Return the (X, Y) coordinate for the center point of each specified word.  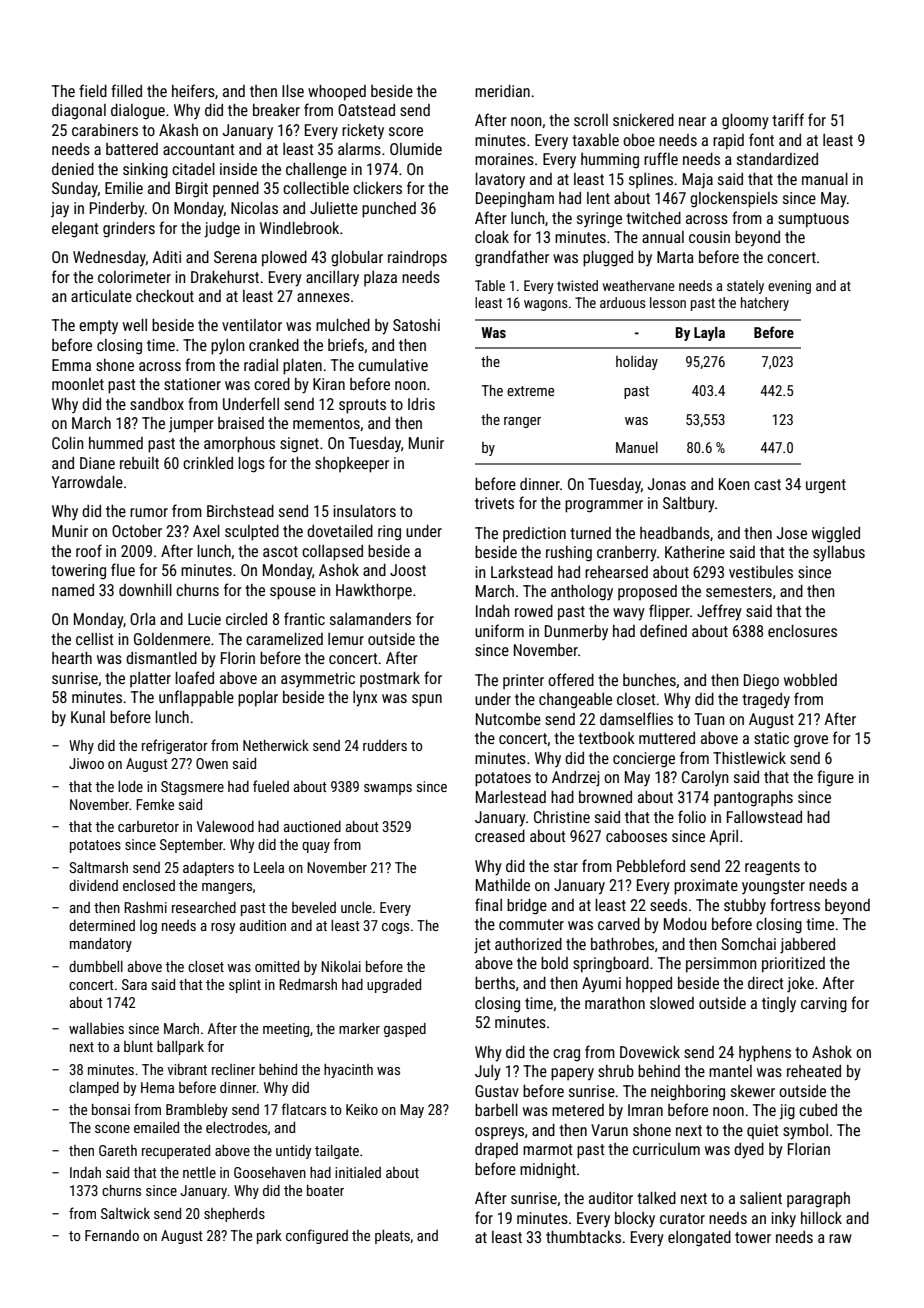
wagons (546, 305)
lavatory (500, 180)
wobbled (810, 680)
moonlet (78, 384)
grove (811, 741)
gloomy (745, 122)
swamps (388, 789)
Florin (238, 658)
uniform (499, 630)
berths (495, 983)
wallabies (96, 1028)
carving (824, 1005)
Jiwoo (86, 763)
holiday (637, 363)
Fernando (112, 1235)
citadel (193, 169)
